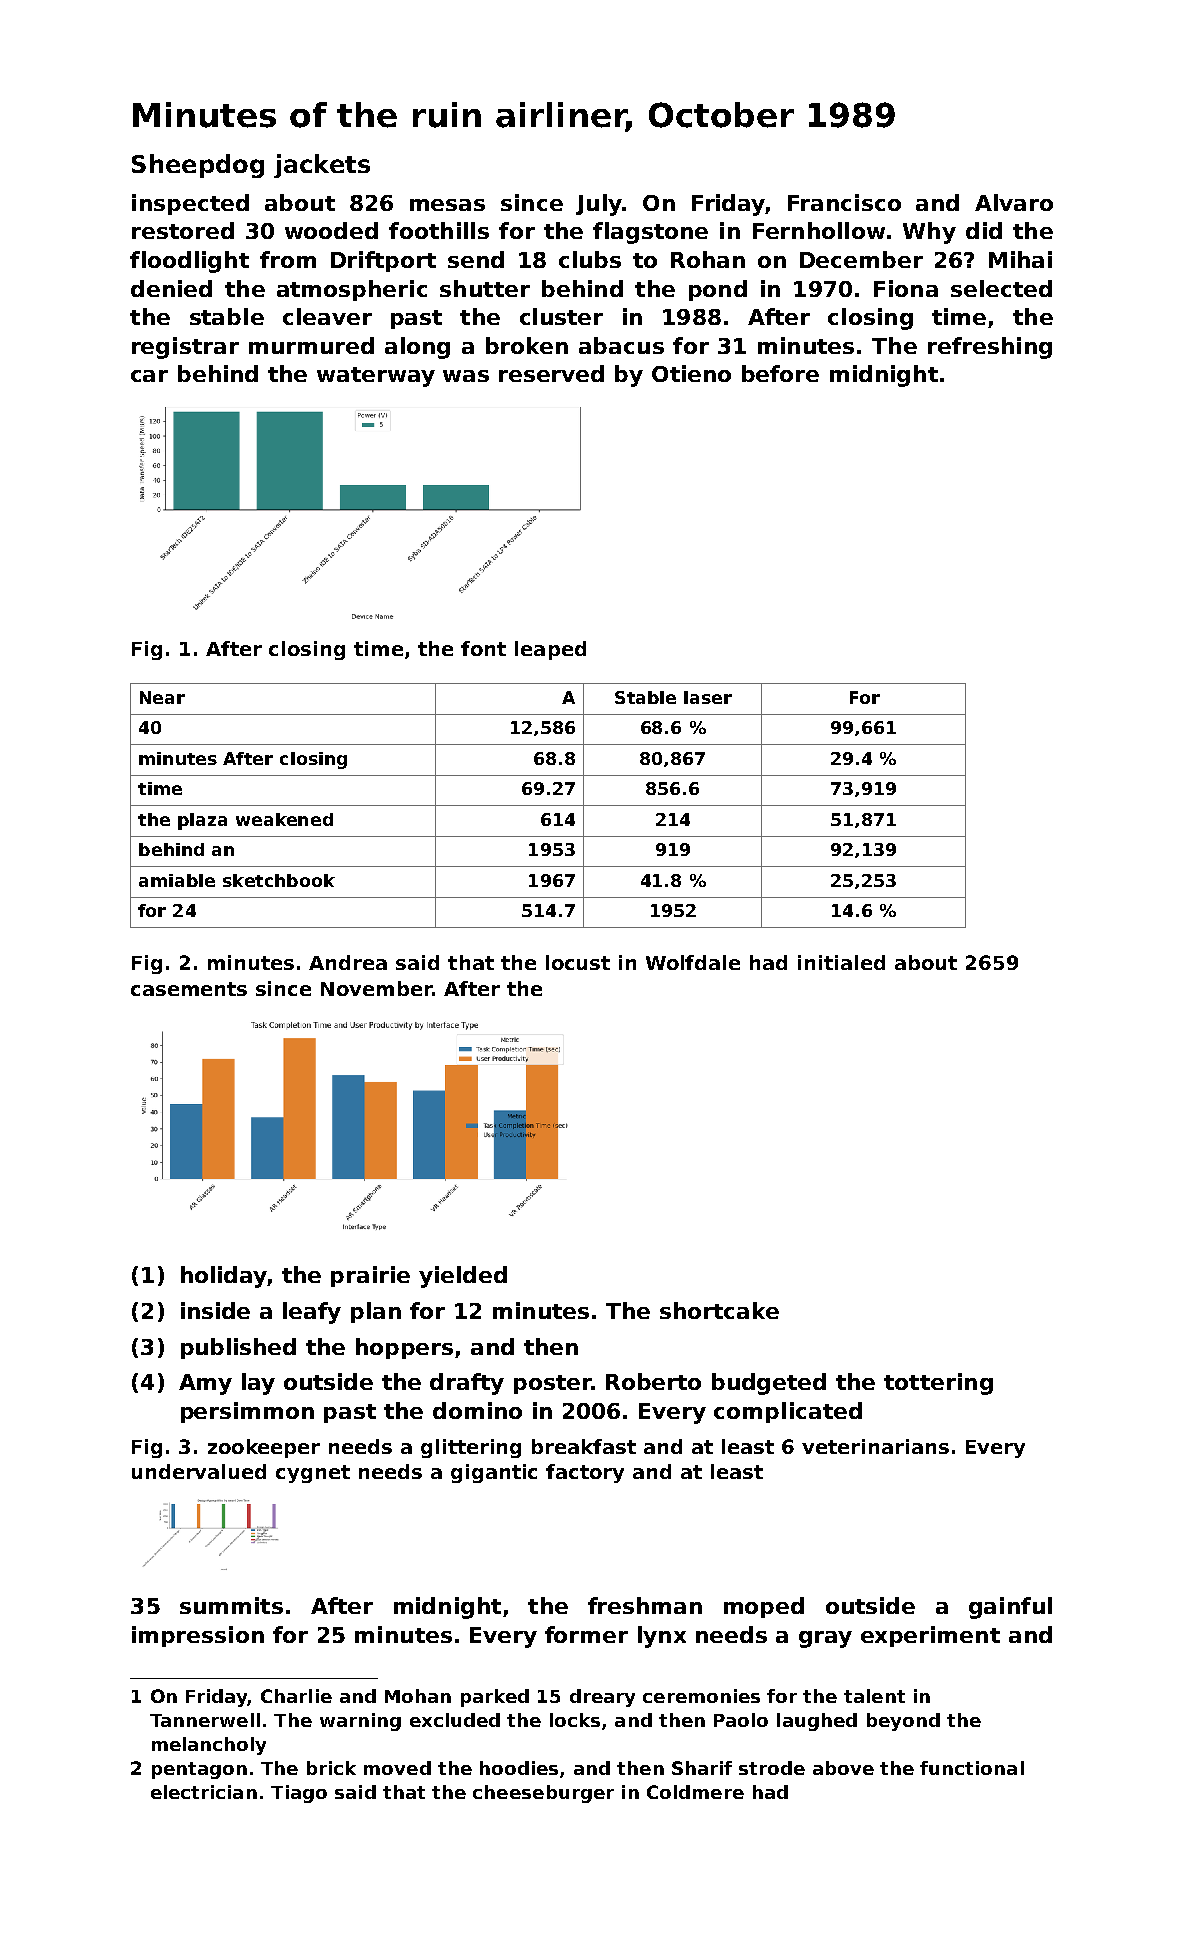 Image resolution: width=1184 pixels, height=1950 pixels. What do you see at coordinates (719, 1310) in the document?
I see `shortcake` at bounding box center [719, 1310].
